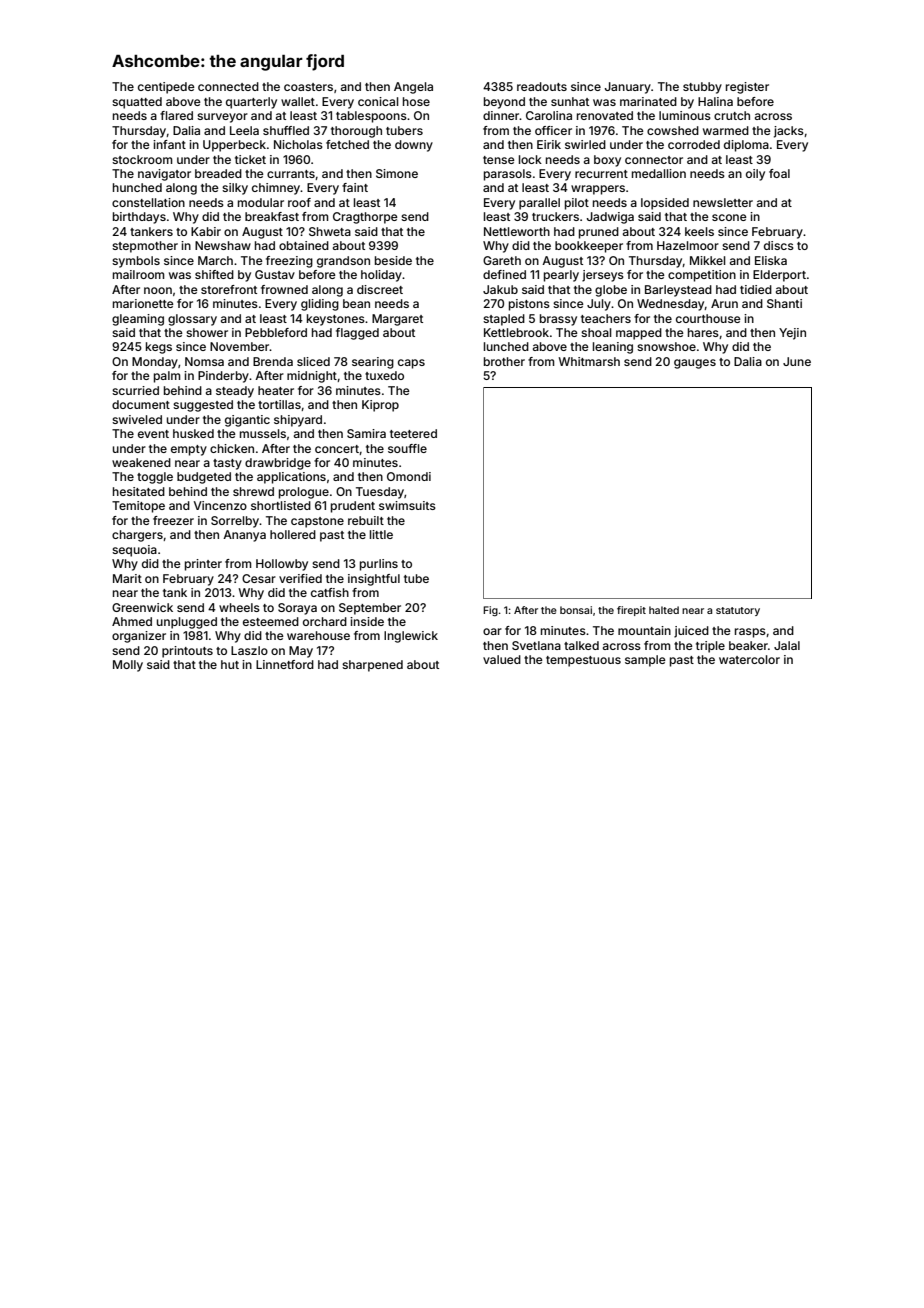 This screenshot has width=924, height=1308. I want to click on Mikkel, so click(708, 260).
